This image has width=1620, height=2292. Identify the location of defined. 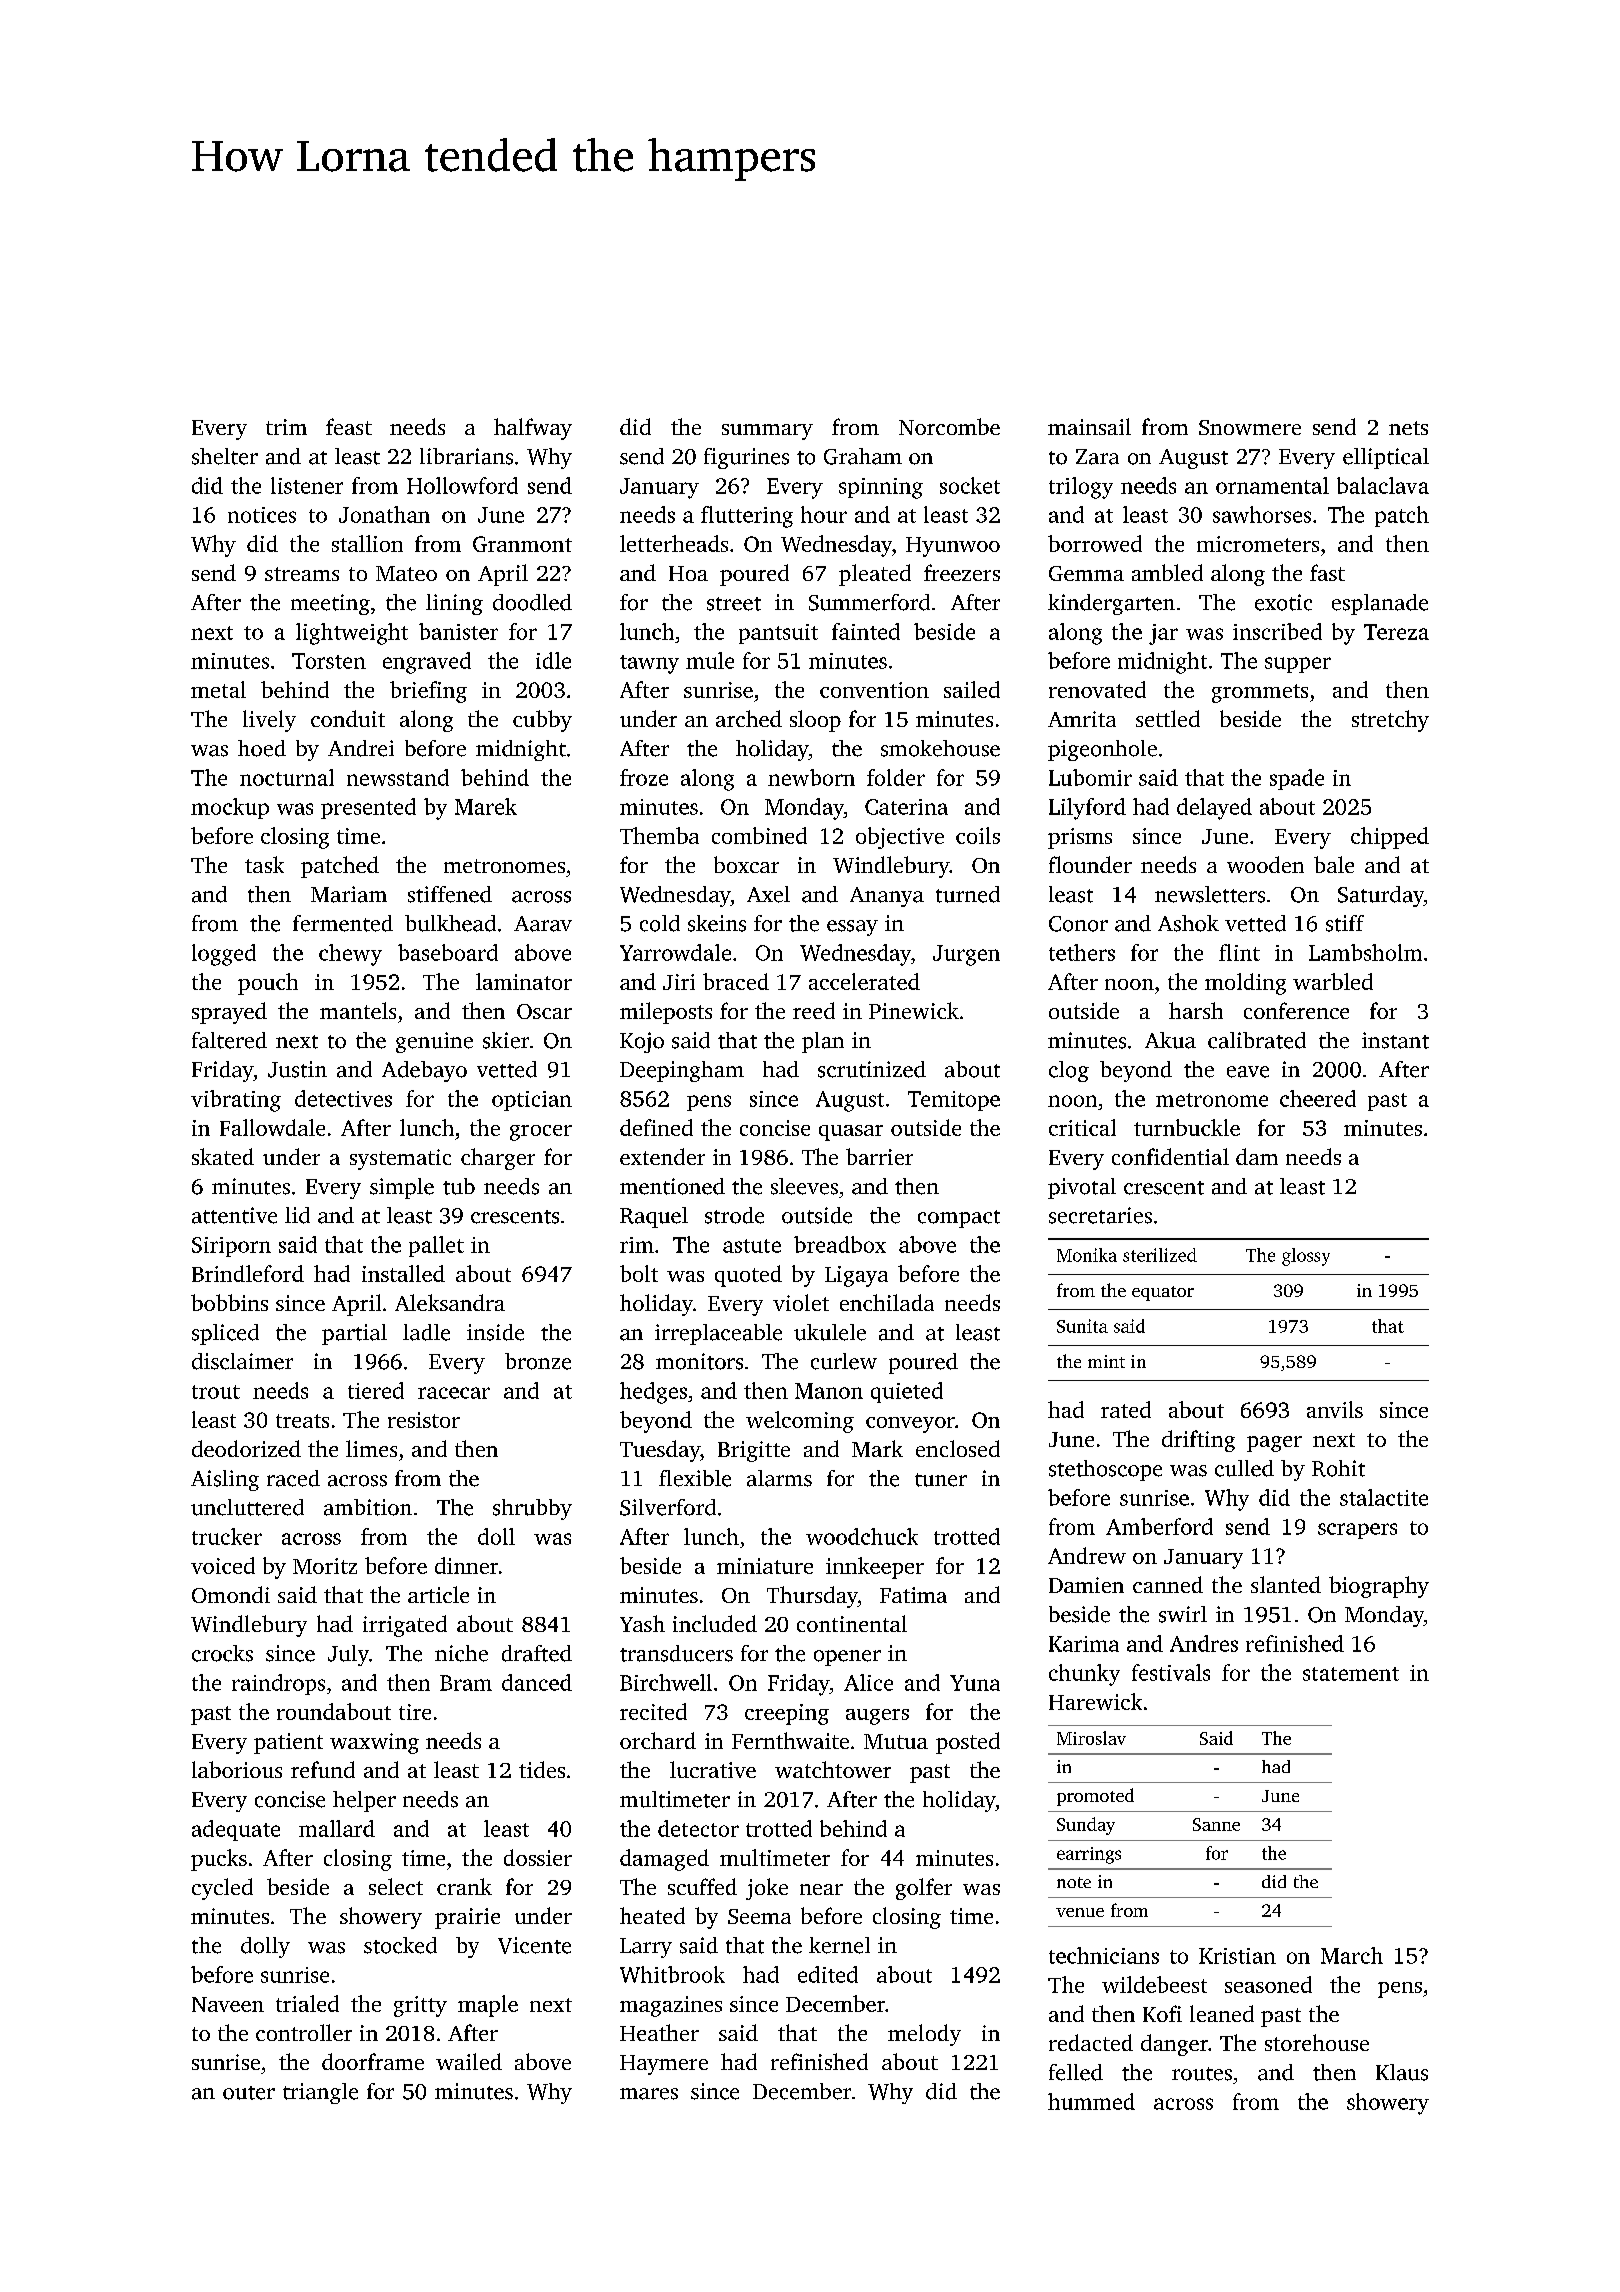
(656, 1127).
